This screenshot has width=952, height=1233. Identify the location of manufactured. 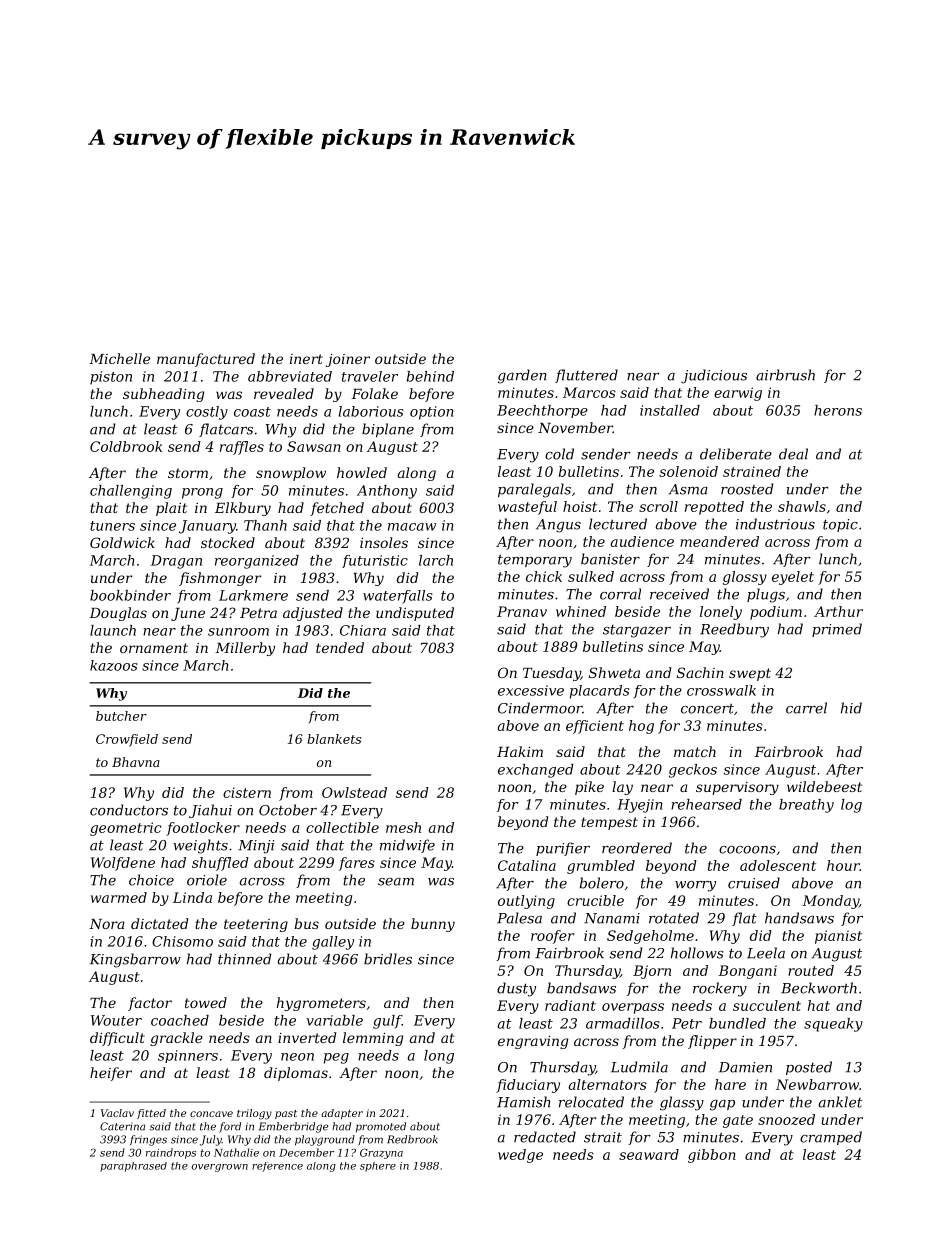
(206, 360).
